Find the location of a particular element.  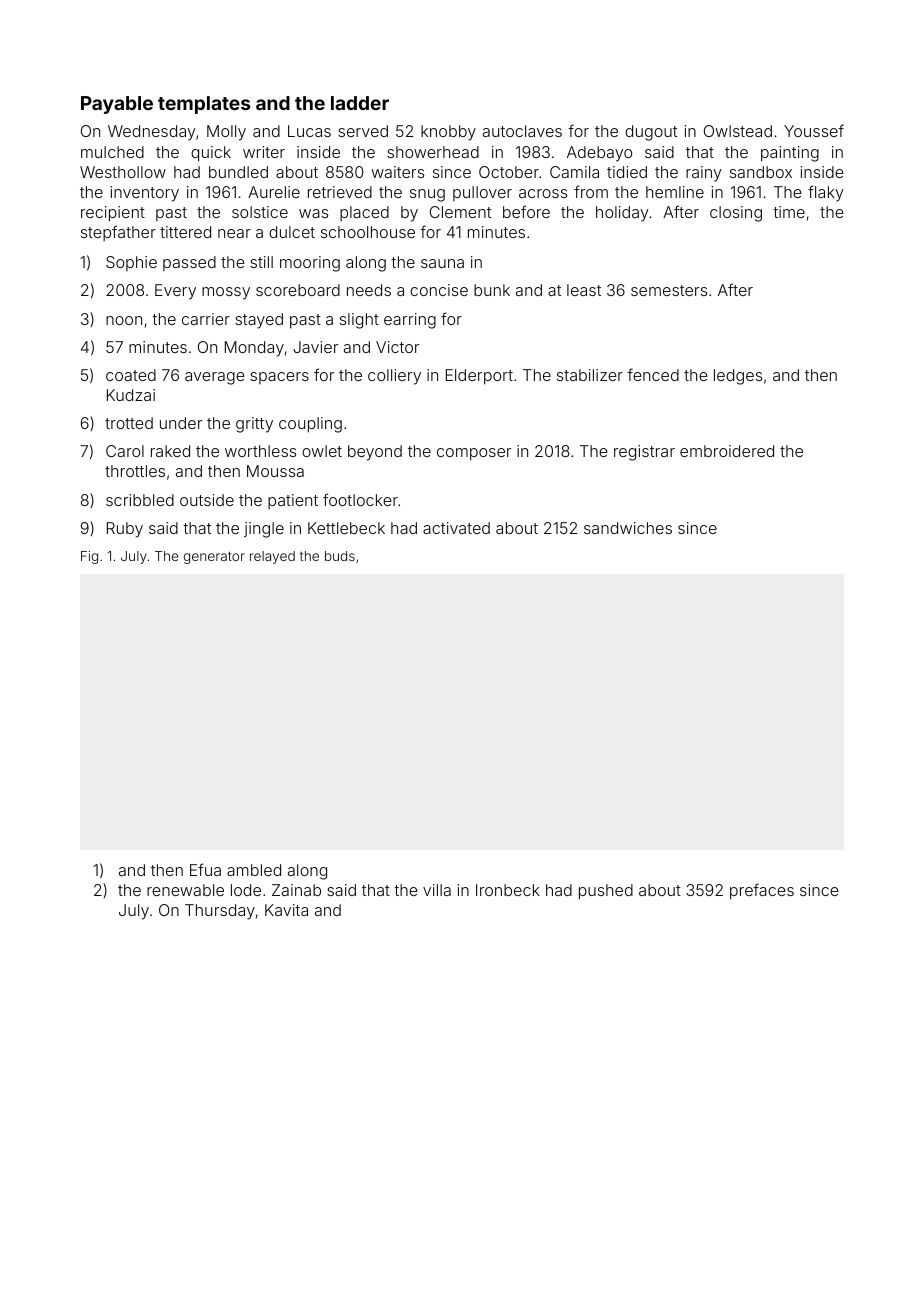

activated is located at coordinates (456, 528).
